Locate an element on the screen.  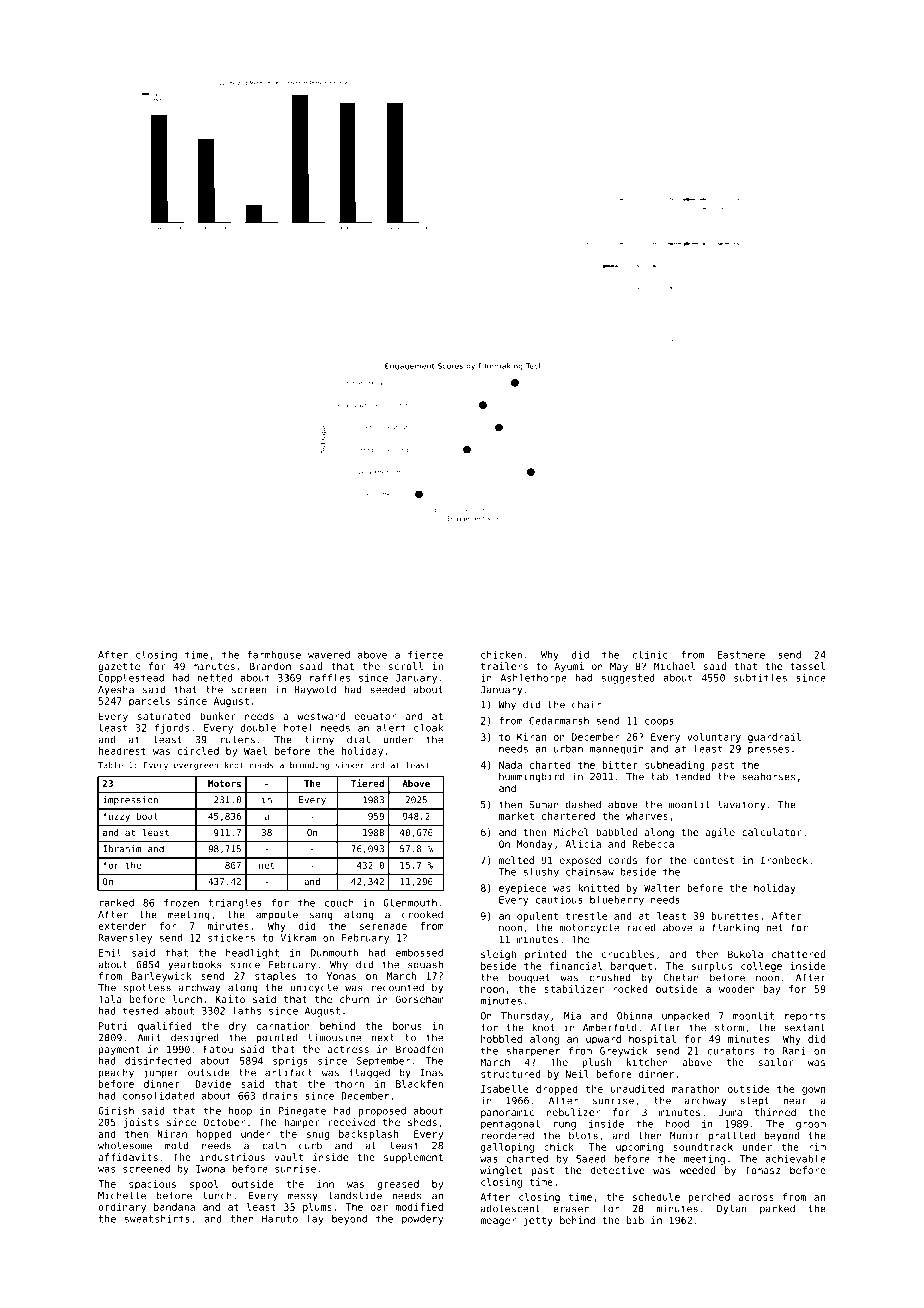
sweatshirts is located at coordinates (157, 1219).
